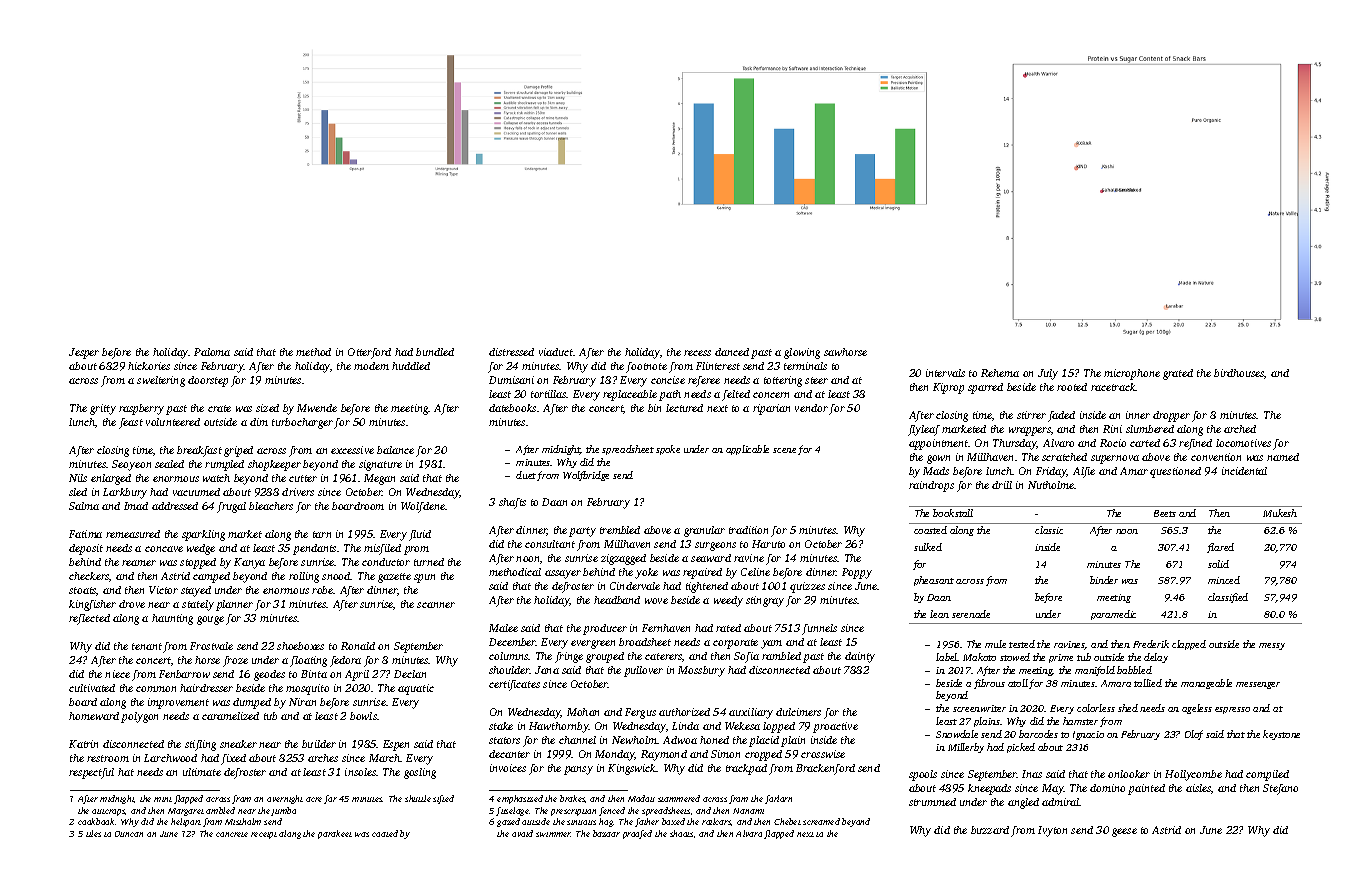 This page has height=887, width=1372. I want to click on gosling, so click(420, 773).
